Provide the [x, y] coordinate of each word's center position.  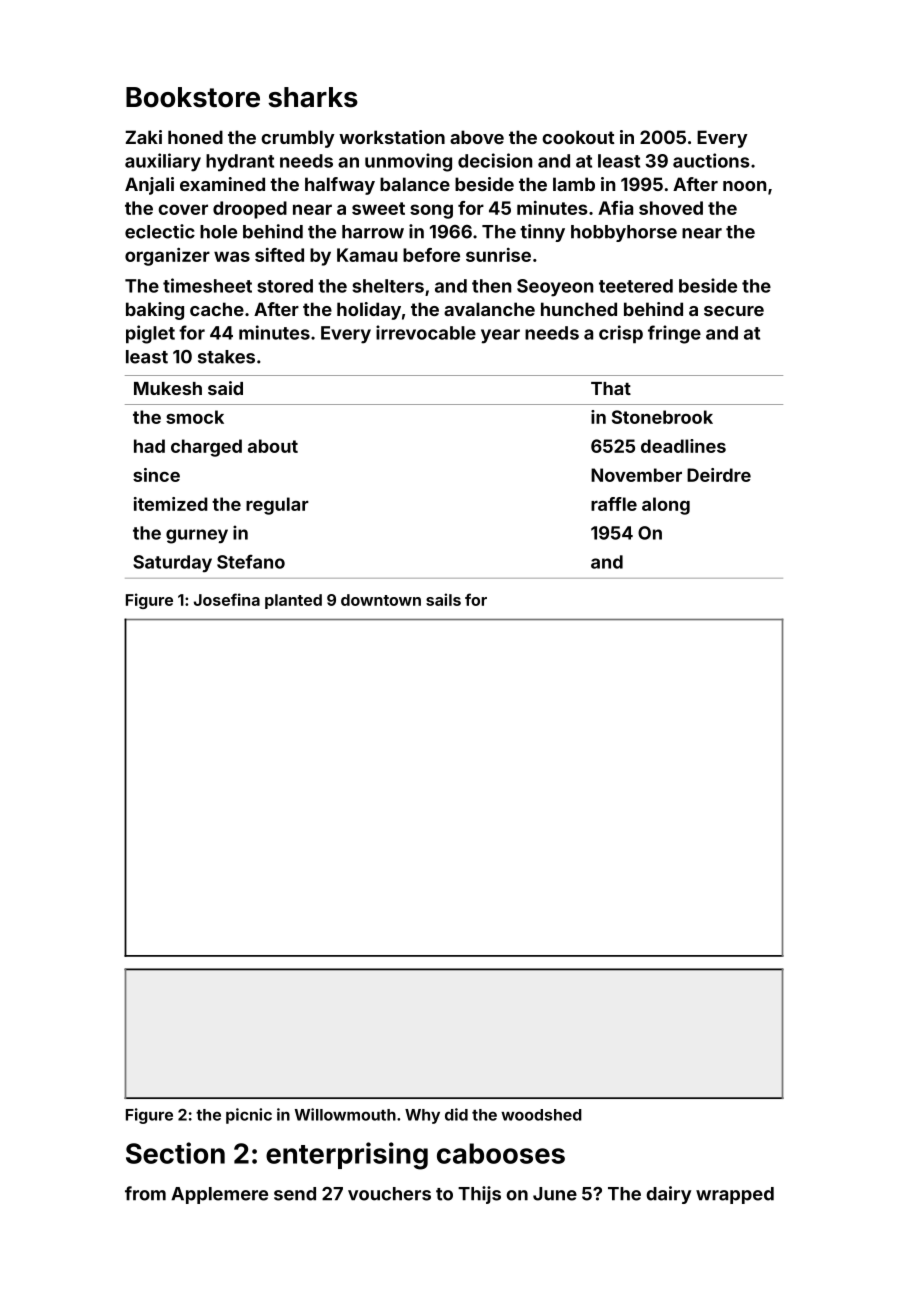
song [431, 211]
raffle [614, 504]
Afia [615, 208]
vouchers [389, 1194]
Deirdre [719, 475]
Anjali [149, 186]
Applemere [219, 1195]
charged [206, 448]
